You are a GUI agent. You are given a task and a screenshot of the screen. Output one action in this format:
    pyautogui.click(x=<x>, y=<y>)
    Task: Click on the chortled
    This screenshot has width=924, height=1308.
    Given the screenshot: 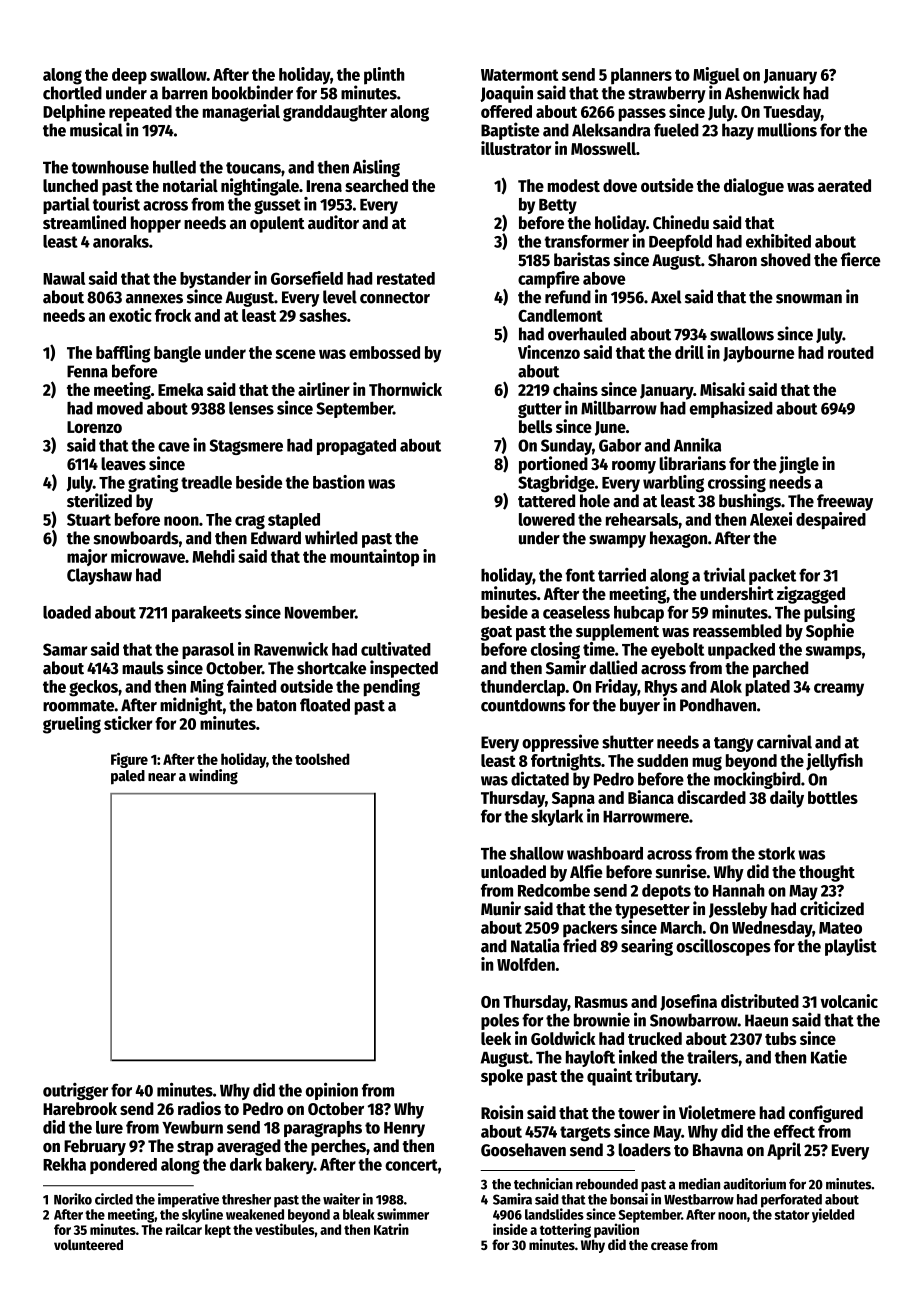 What is the action you would take?
    pyautogui.click(x=72, y=93)
